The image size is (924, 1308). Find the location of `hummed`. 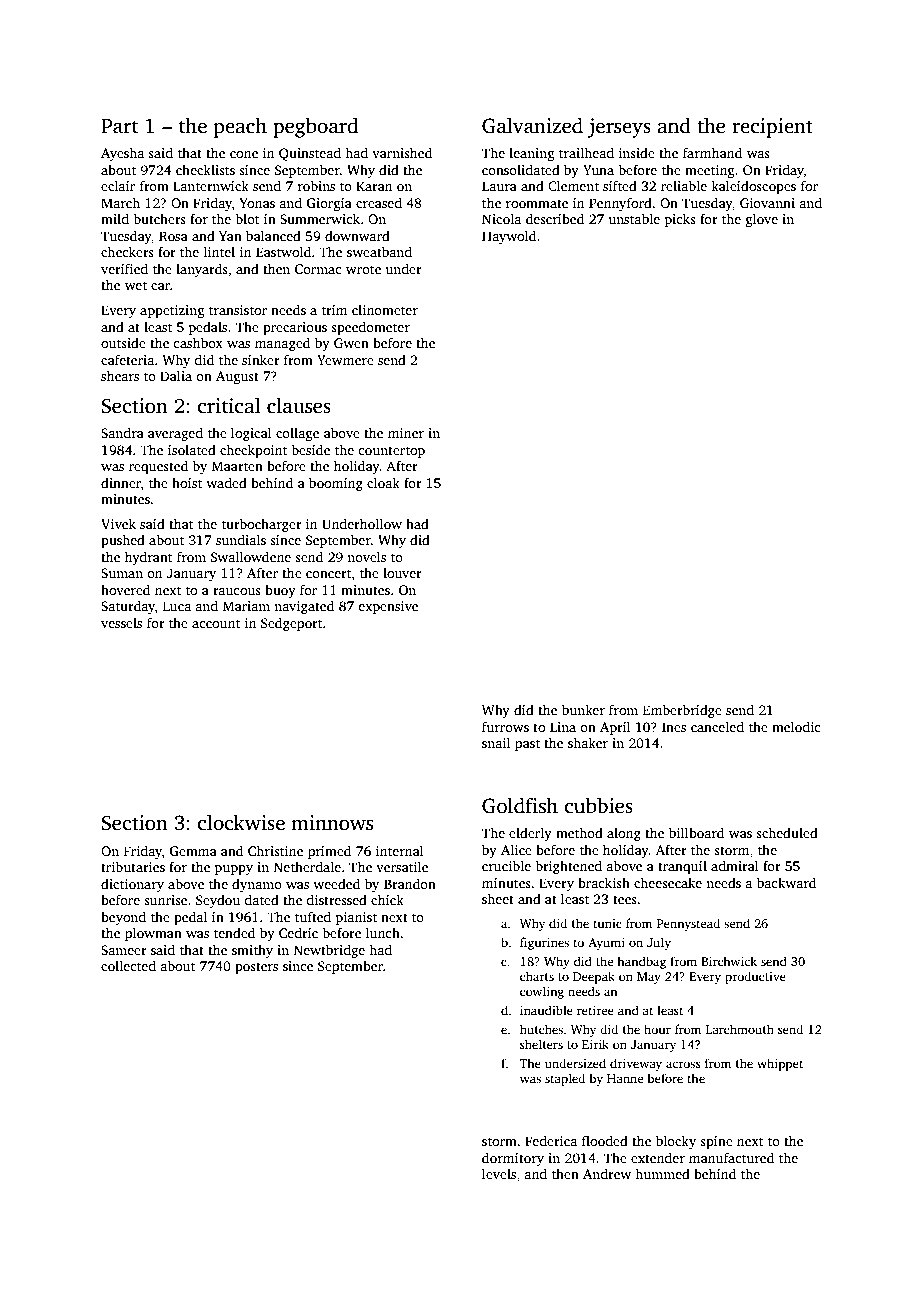

hummed is located at coordinates (662, 1173).
